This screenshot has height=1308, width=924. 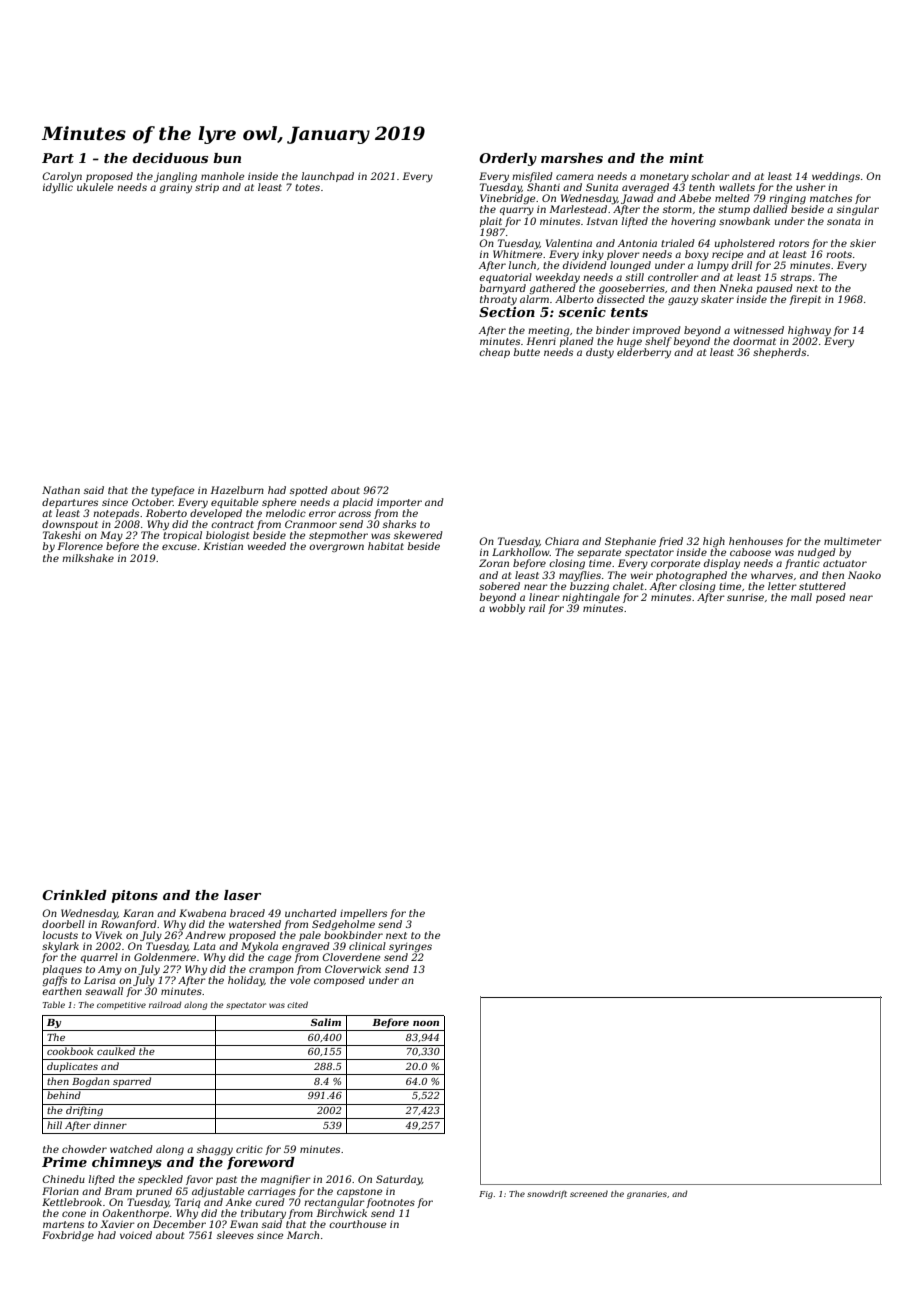 What do you see at coordinates (801, 597) in the screenshot?
I see `mall` at bounding box center [801, 597].
